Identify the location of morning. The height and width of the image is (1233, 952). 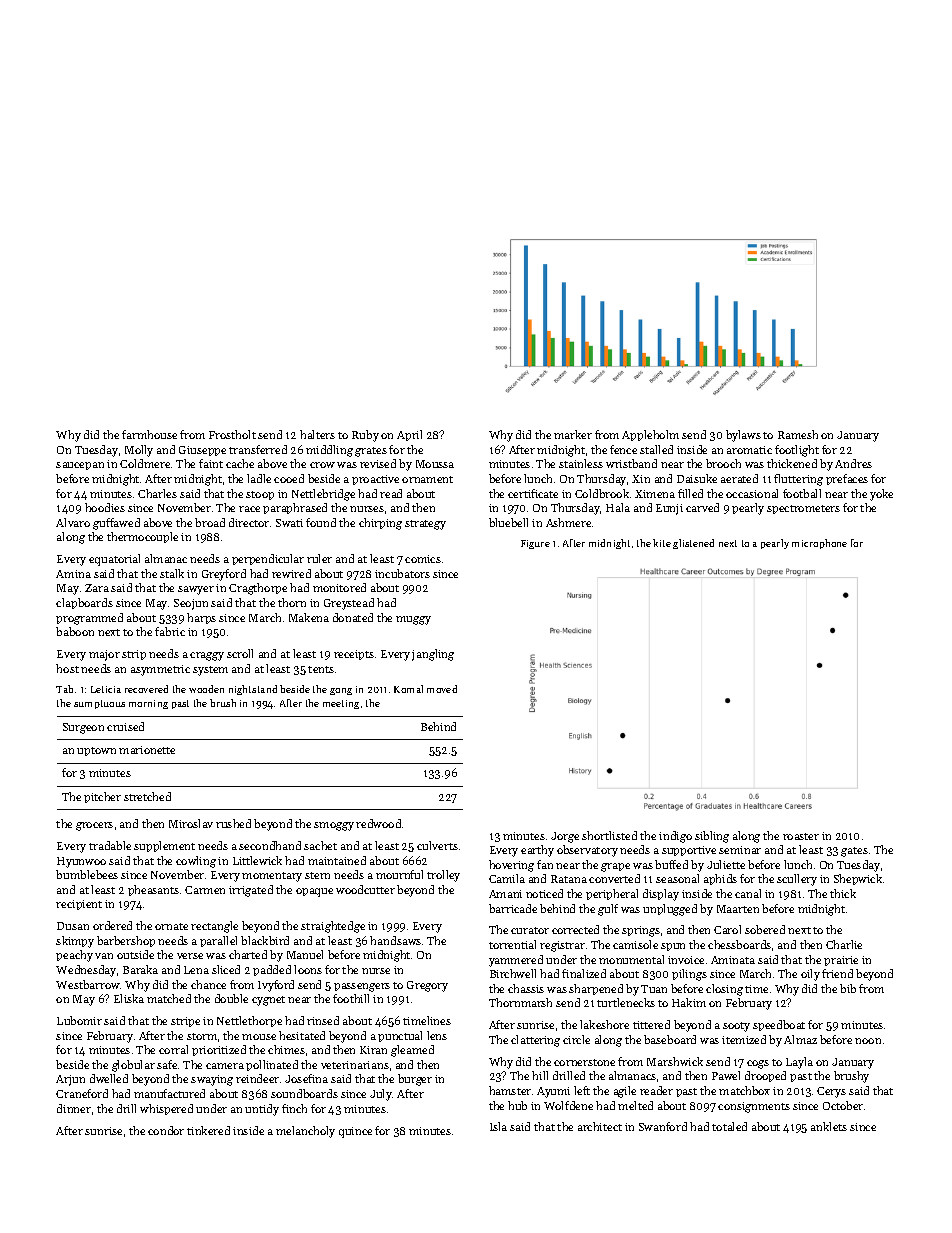
(148, 704).
